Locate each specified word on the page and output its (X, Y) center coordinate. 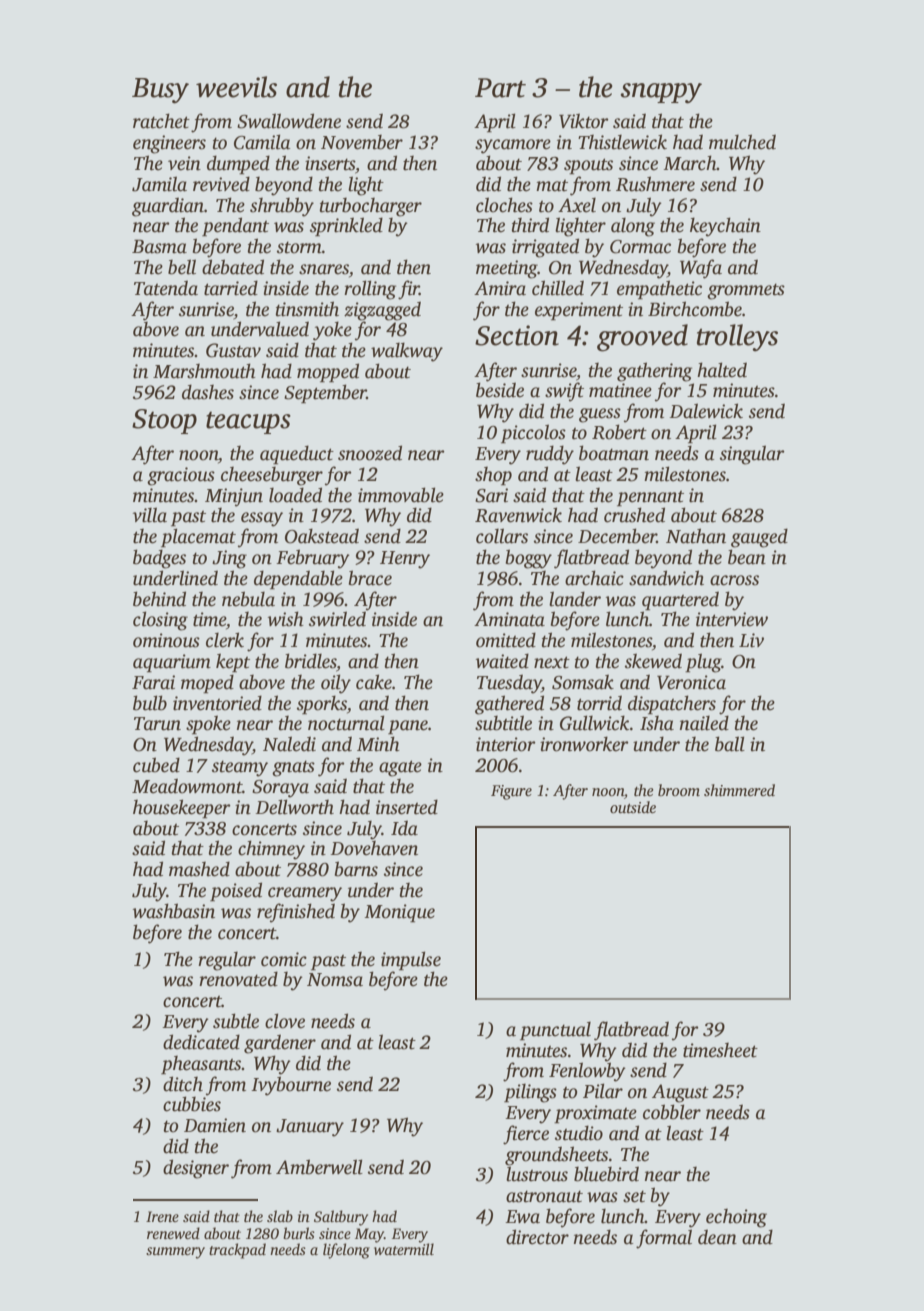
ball (730, 744)
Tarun (157, 724)
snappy (661, 93)
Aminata (509, 619)
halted (722, 370)
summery (175, 1253)
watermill (404, 1249)
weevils (236, 87)
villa (150, 515)
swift (564, 392)
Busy (160, 91)
